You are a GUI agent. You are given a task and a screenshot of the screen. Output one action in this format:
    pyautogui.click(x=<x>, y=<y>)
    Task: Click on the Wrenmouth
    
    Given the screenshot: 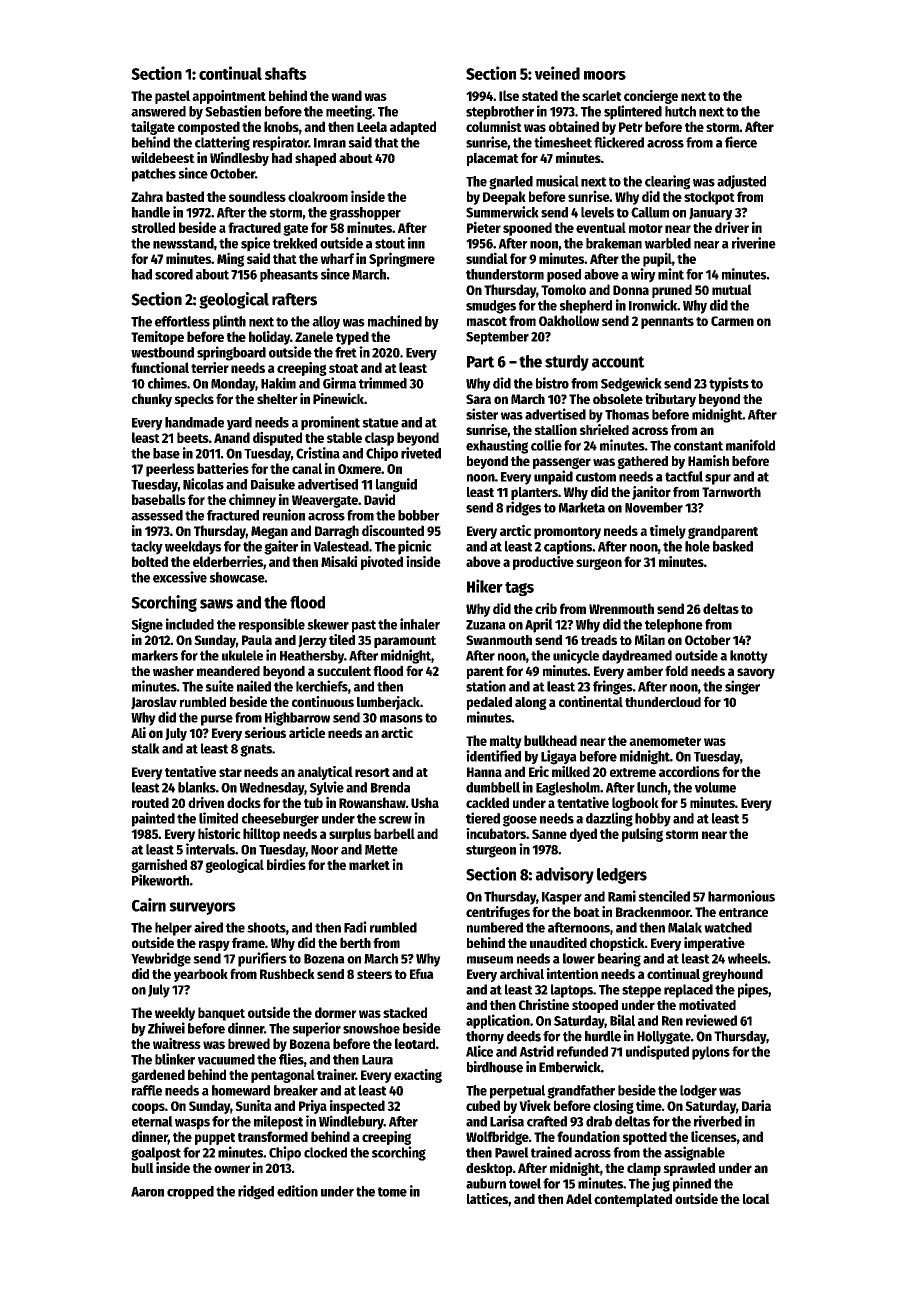 What is the action you would take?
    pyautogui.click(x=621, y=608)
